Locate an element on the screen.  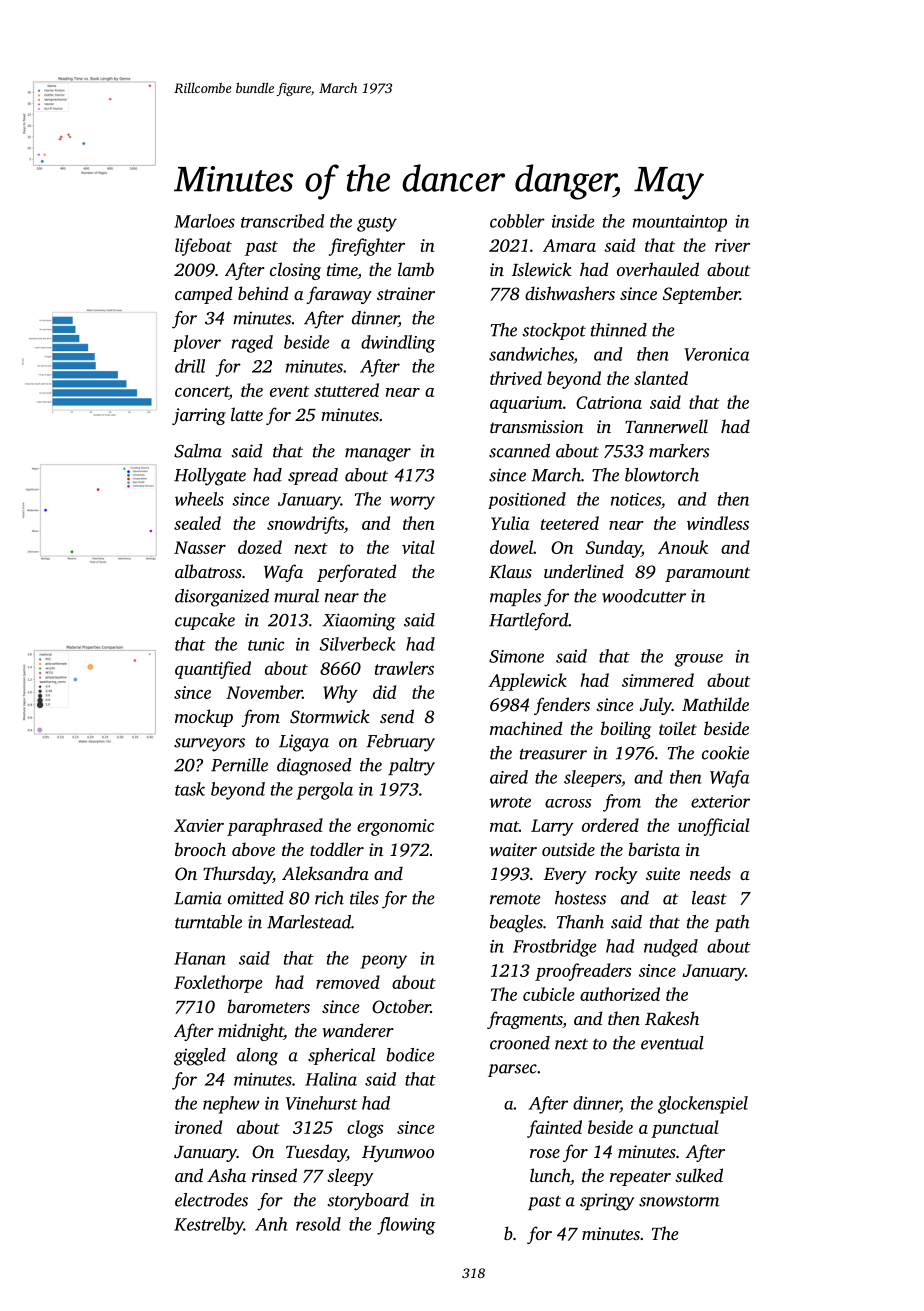
camped is located at coordinates (203, 295).
